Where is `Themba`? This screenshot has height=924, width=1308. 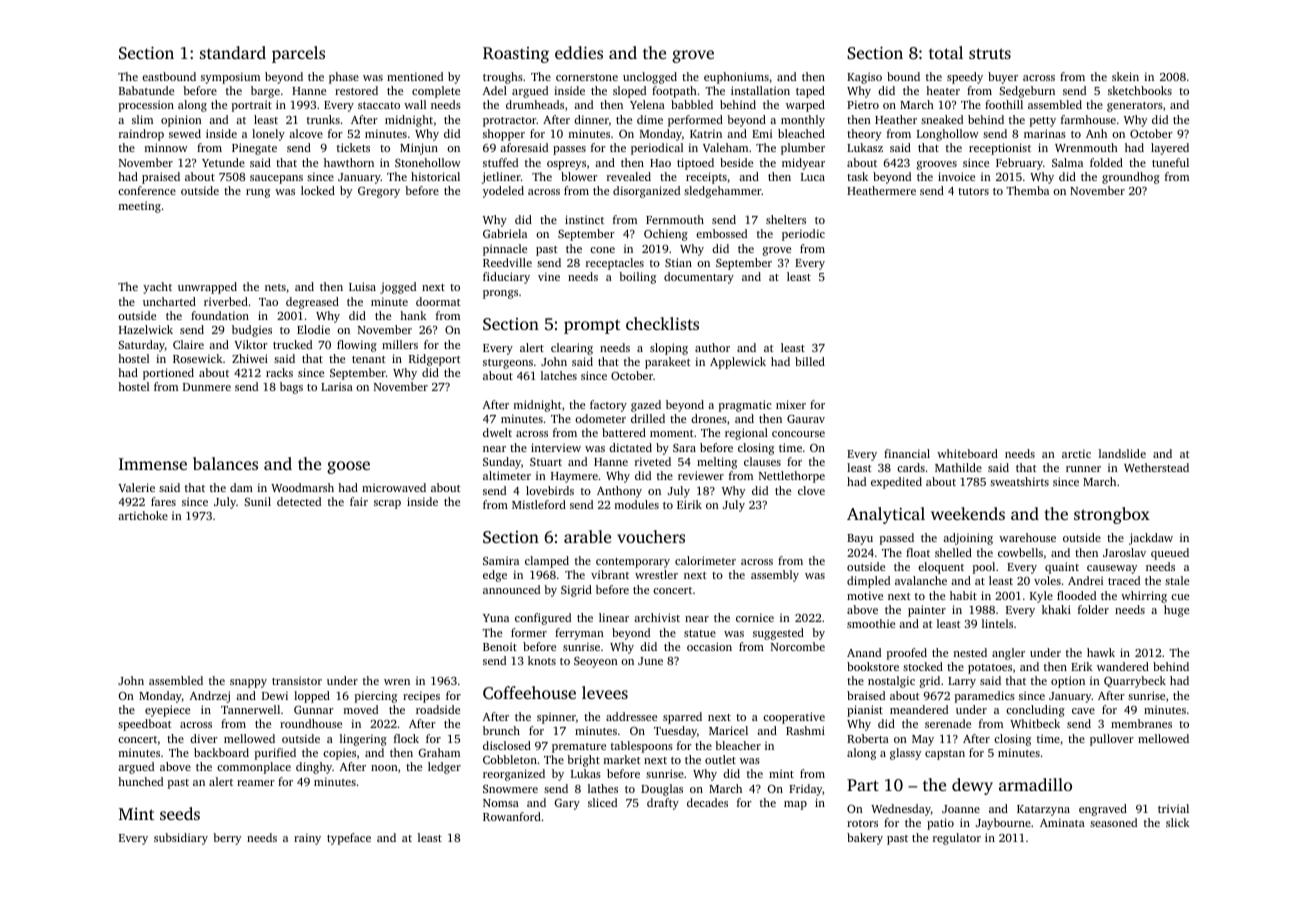 Themba is located at coordinates (1027, 190).
